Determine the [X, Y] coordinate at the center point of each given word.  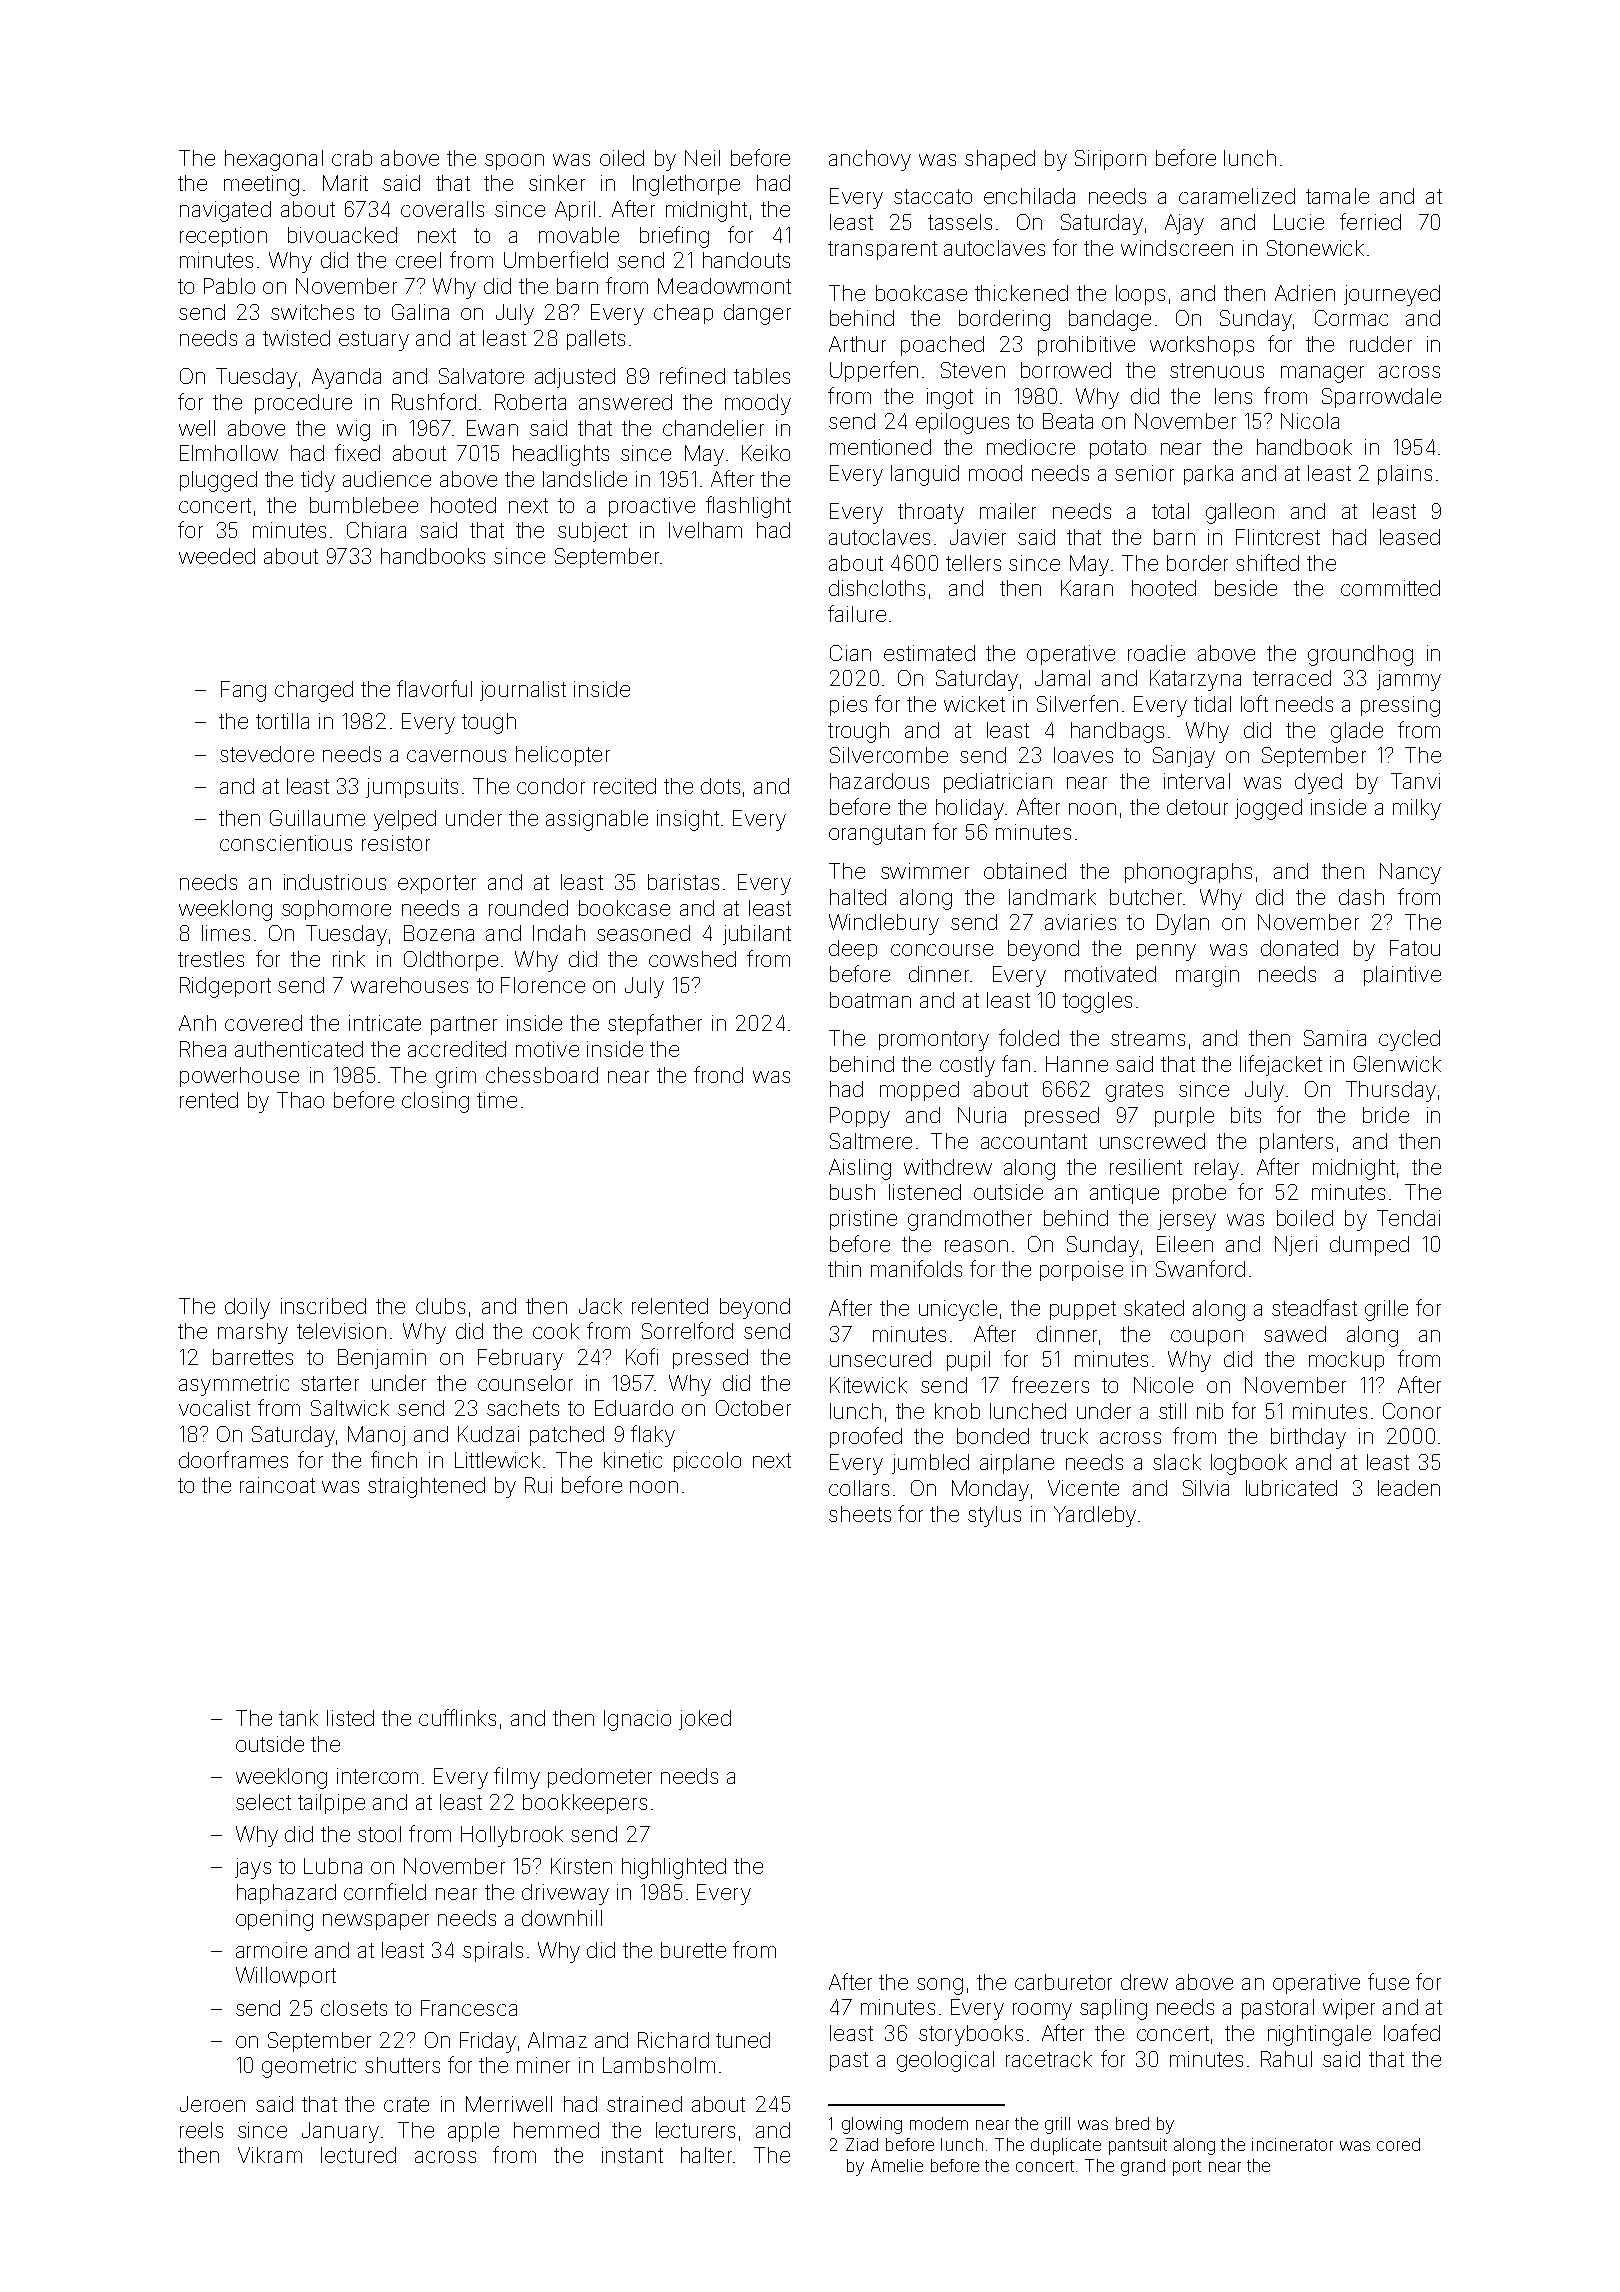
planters [1296, 1143]
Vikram [270, 2155]
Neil [702, 158]
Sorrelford [687, 1330]
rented [209, 1100]
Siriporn [1110, 160]
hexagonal [274, 160]
